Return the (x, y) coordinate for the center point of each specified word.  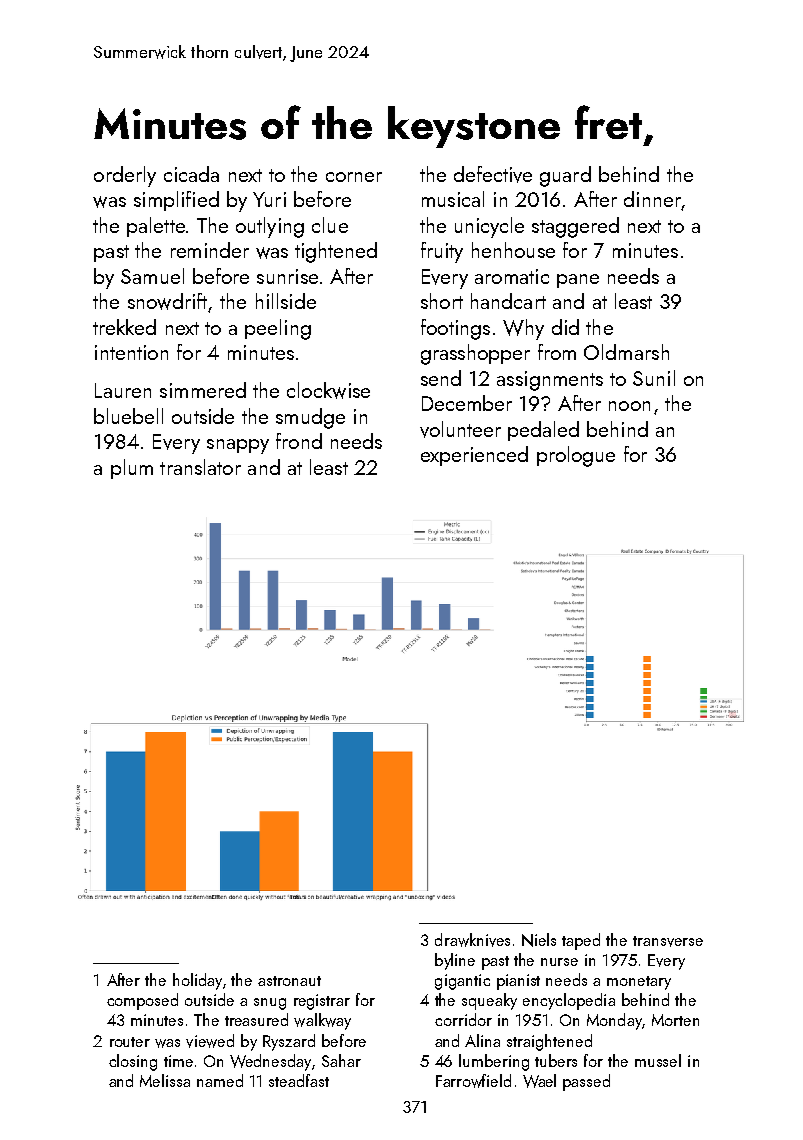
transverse (668, 941)
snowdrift (167, 301)
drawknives (472, 940)
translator (200, 467)
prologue (576, 456)
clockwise (328, 390)
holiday (197, 981)
